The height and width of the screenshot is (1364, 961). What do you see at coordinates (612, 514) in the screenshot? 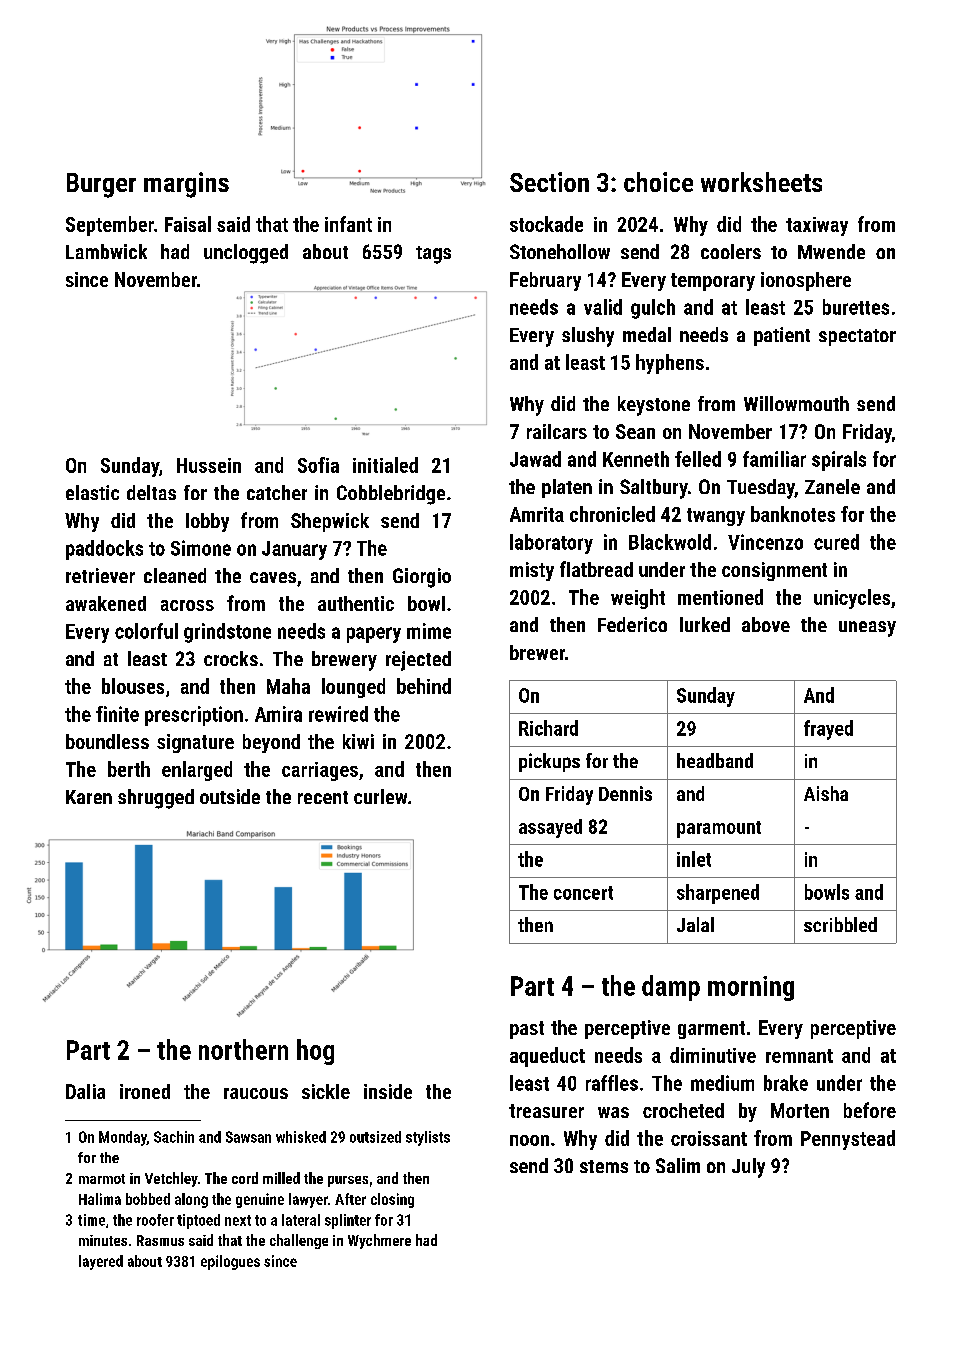
I see `chronicled` at bounding box center [612, 514].
